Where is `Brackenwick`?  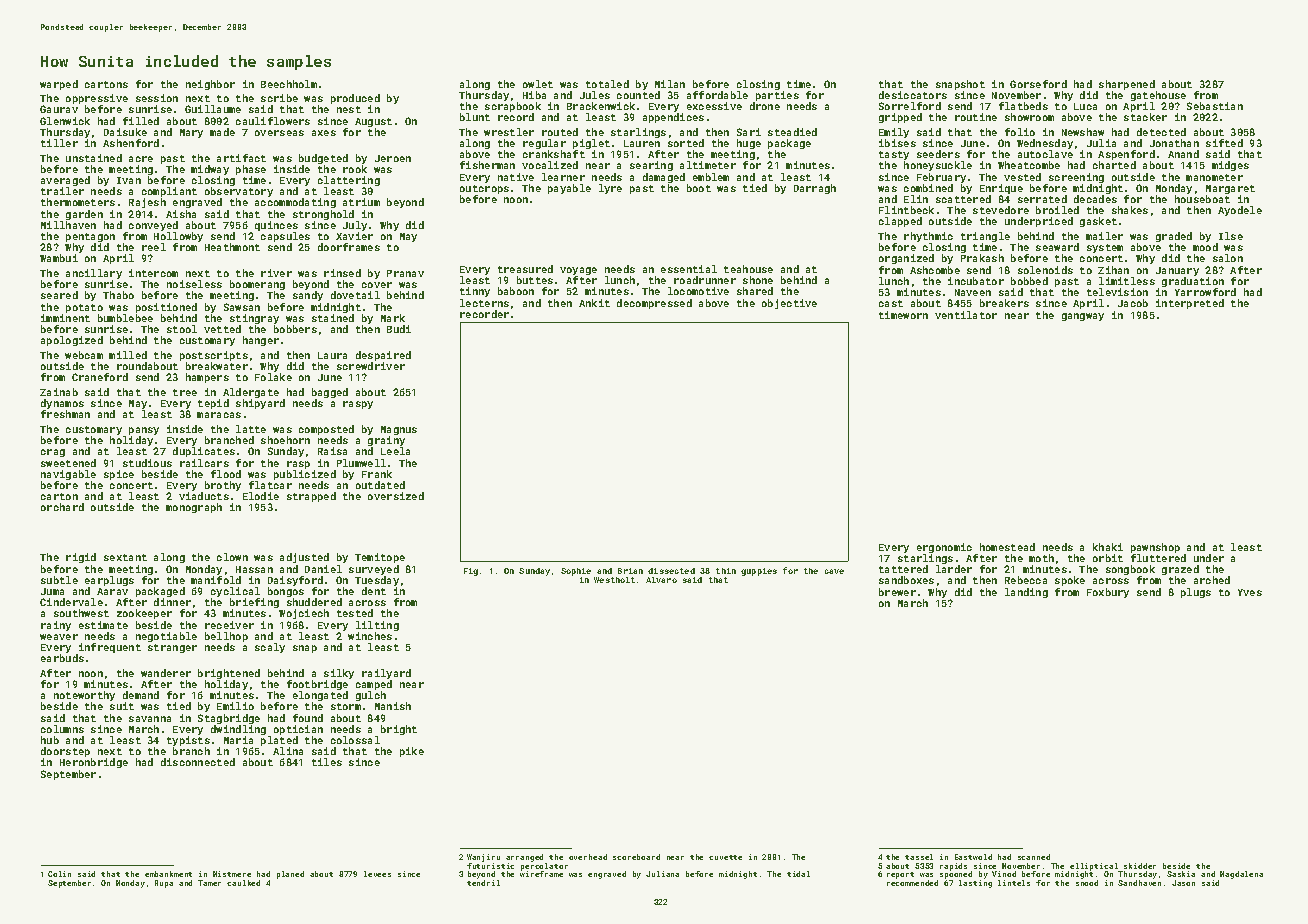 Brackenwick is located at coordinates (601, 106).
